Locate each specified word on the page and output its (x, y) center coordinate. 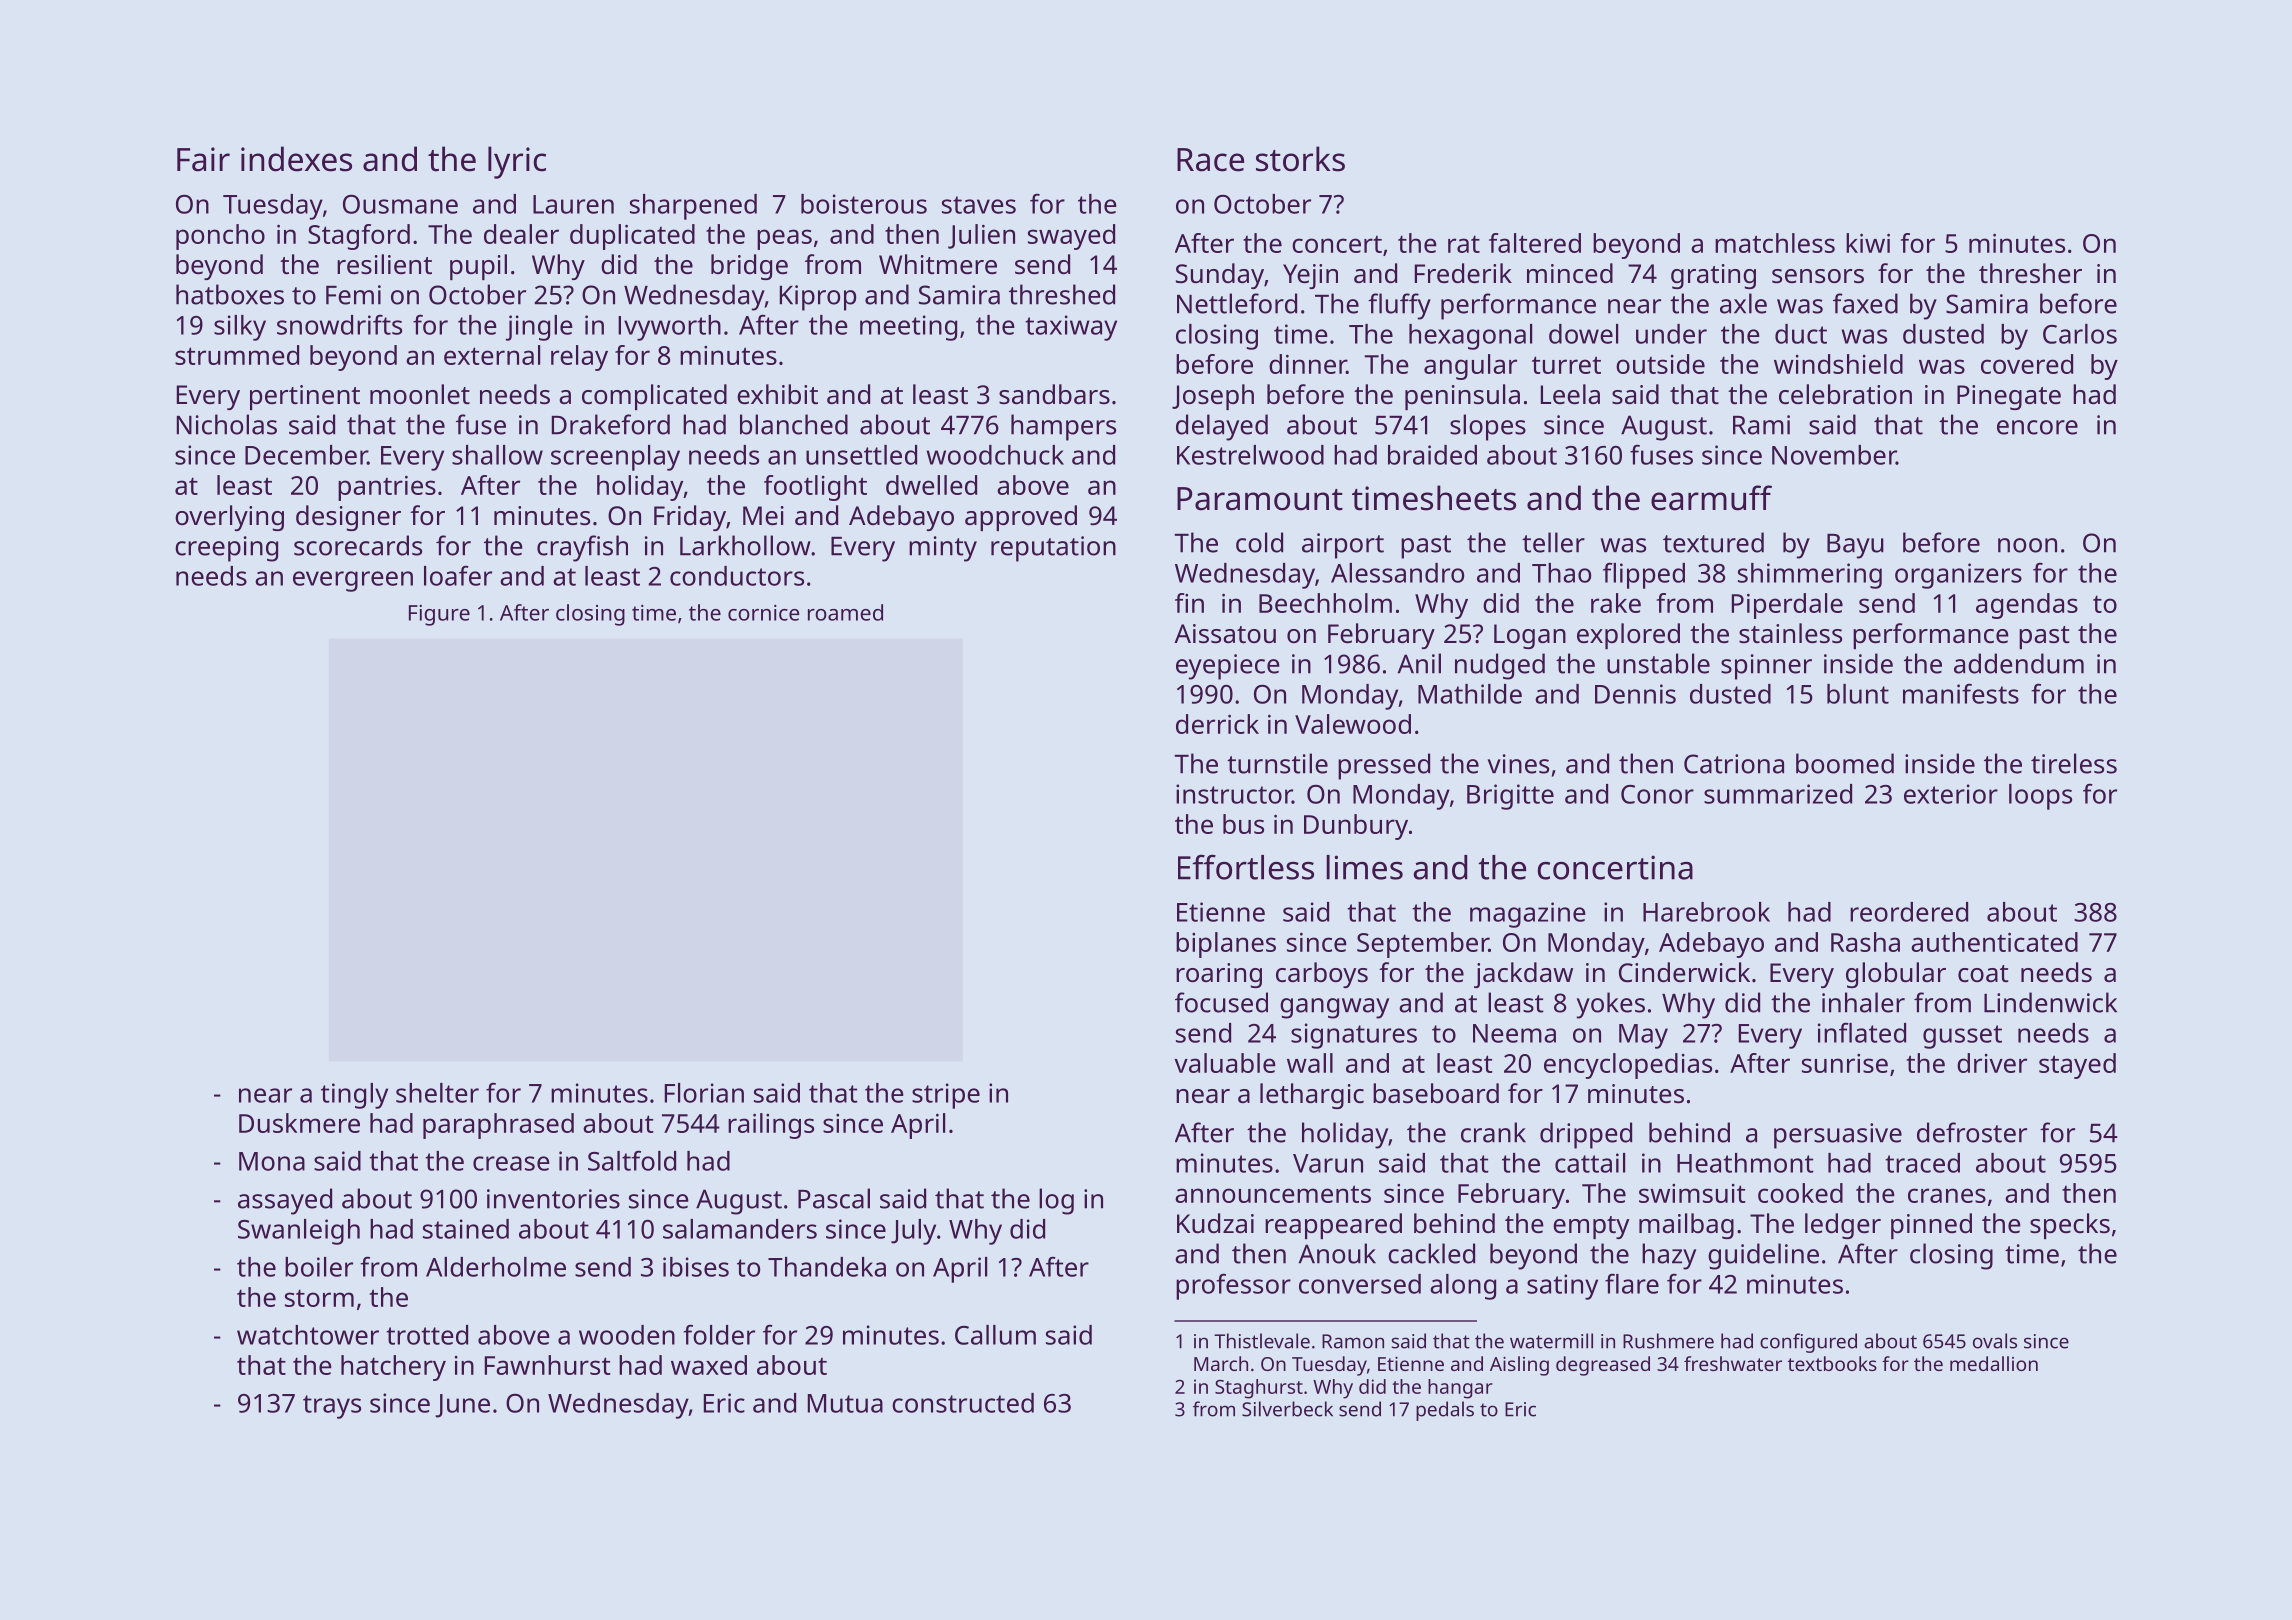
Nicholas (227, 424)
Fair (203, 159)
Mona (272, 1161)
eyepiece (1228, 667)
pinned (1931, 1226)
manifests (1961, 693)
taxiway (1071, 328)
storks (1300, 159)
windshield (1838, 364)
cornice (764, 613)
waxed (709, 1365)
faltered (1535, 243)
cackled (1431, 1253)
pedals (1445, 1411)
